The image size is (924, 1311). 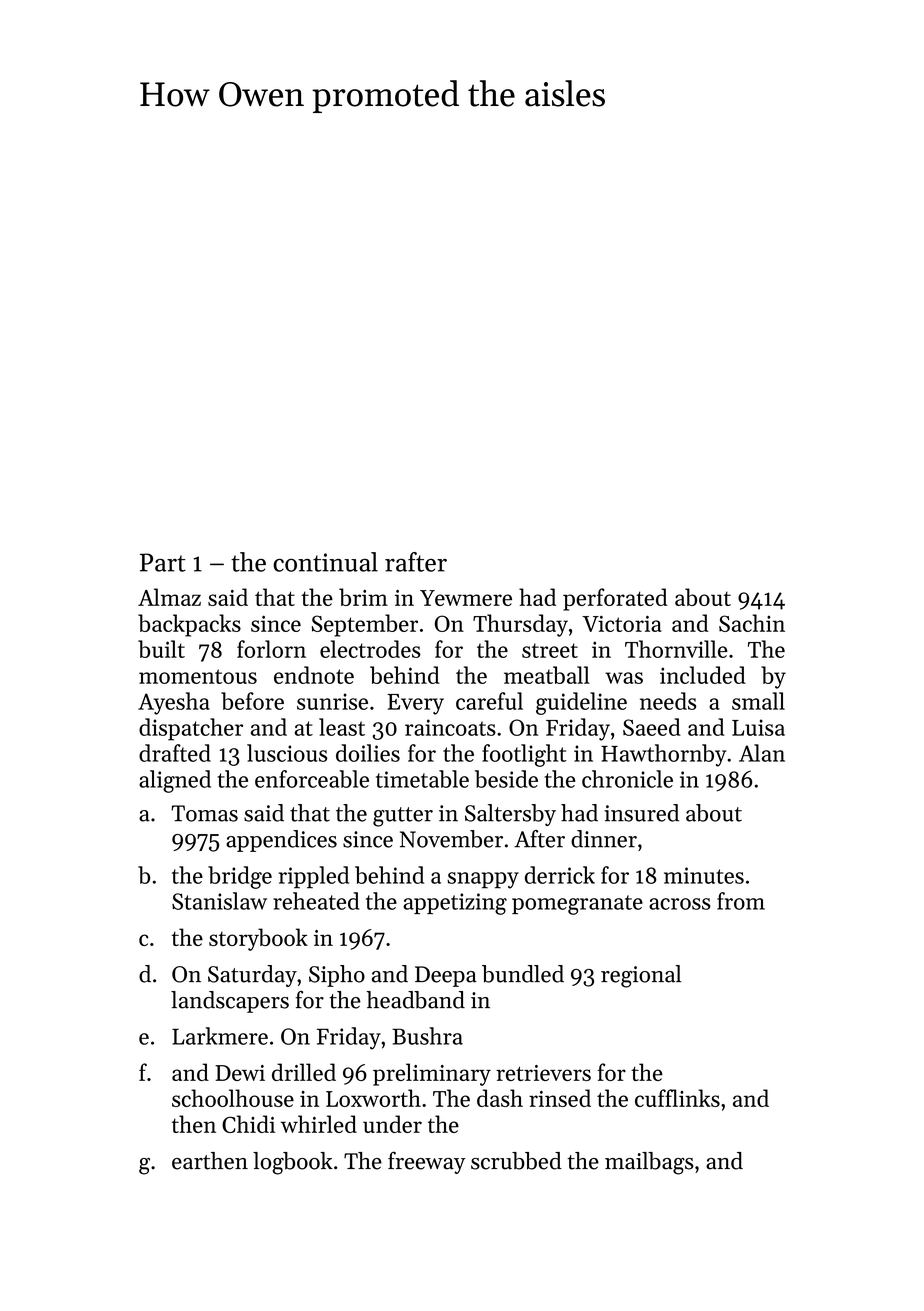 I want to click on Tomas, so click(x=204, y=813).
